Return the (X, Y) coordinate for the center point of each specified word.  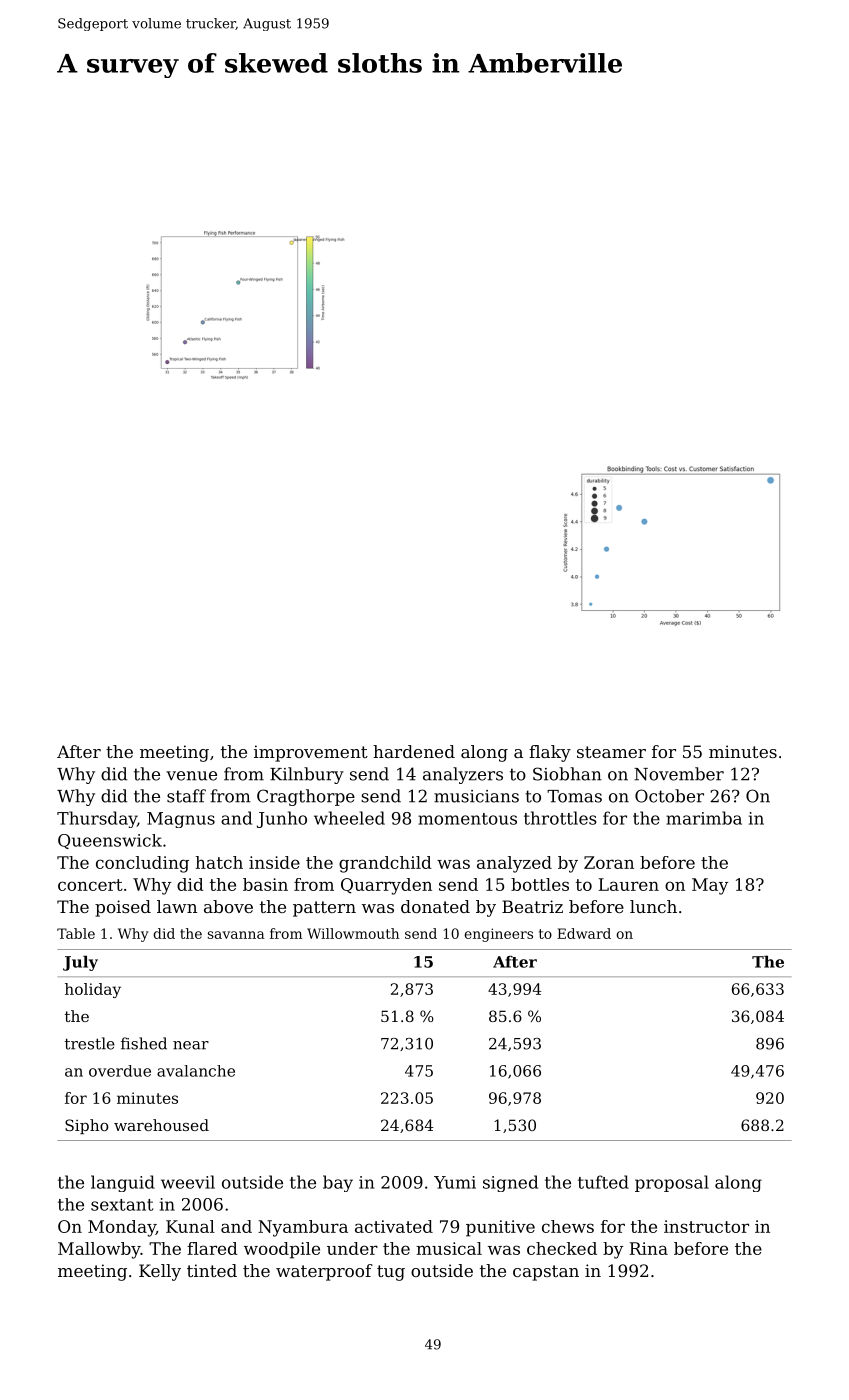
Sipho (86, 1126)
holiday (93, 990)
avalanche (196, 1071)
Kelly (160, 1272)
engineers (498, 935)
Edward (584, 933)
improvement (311, 753)
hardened (414, 751)
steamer (611, 752)
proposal (672, 1183)
